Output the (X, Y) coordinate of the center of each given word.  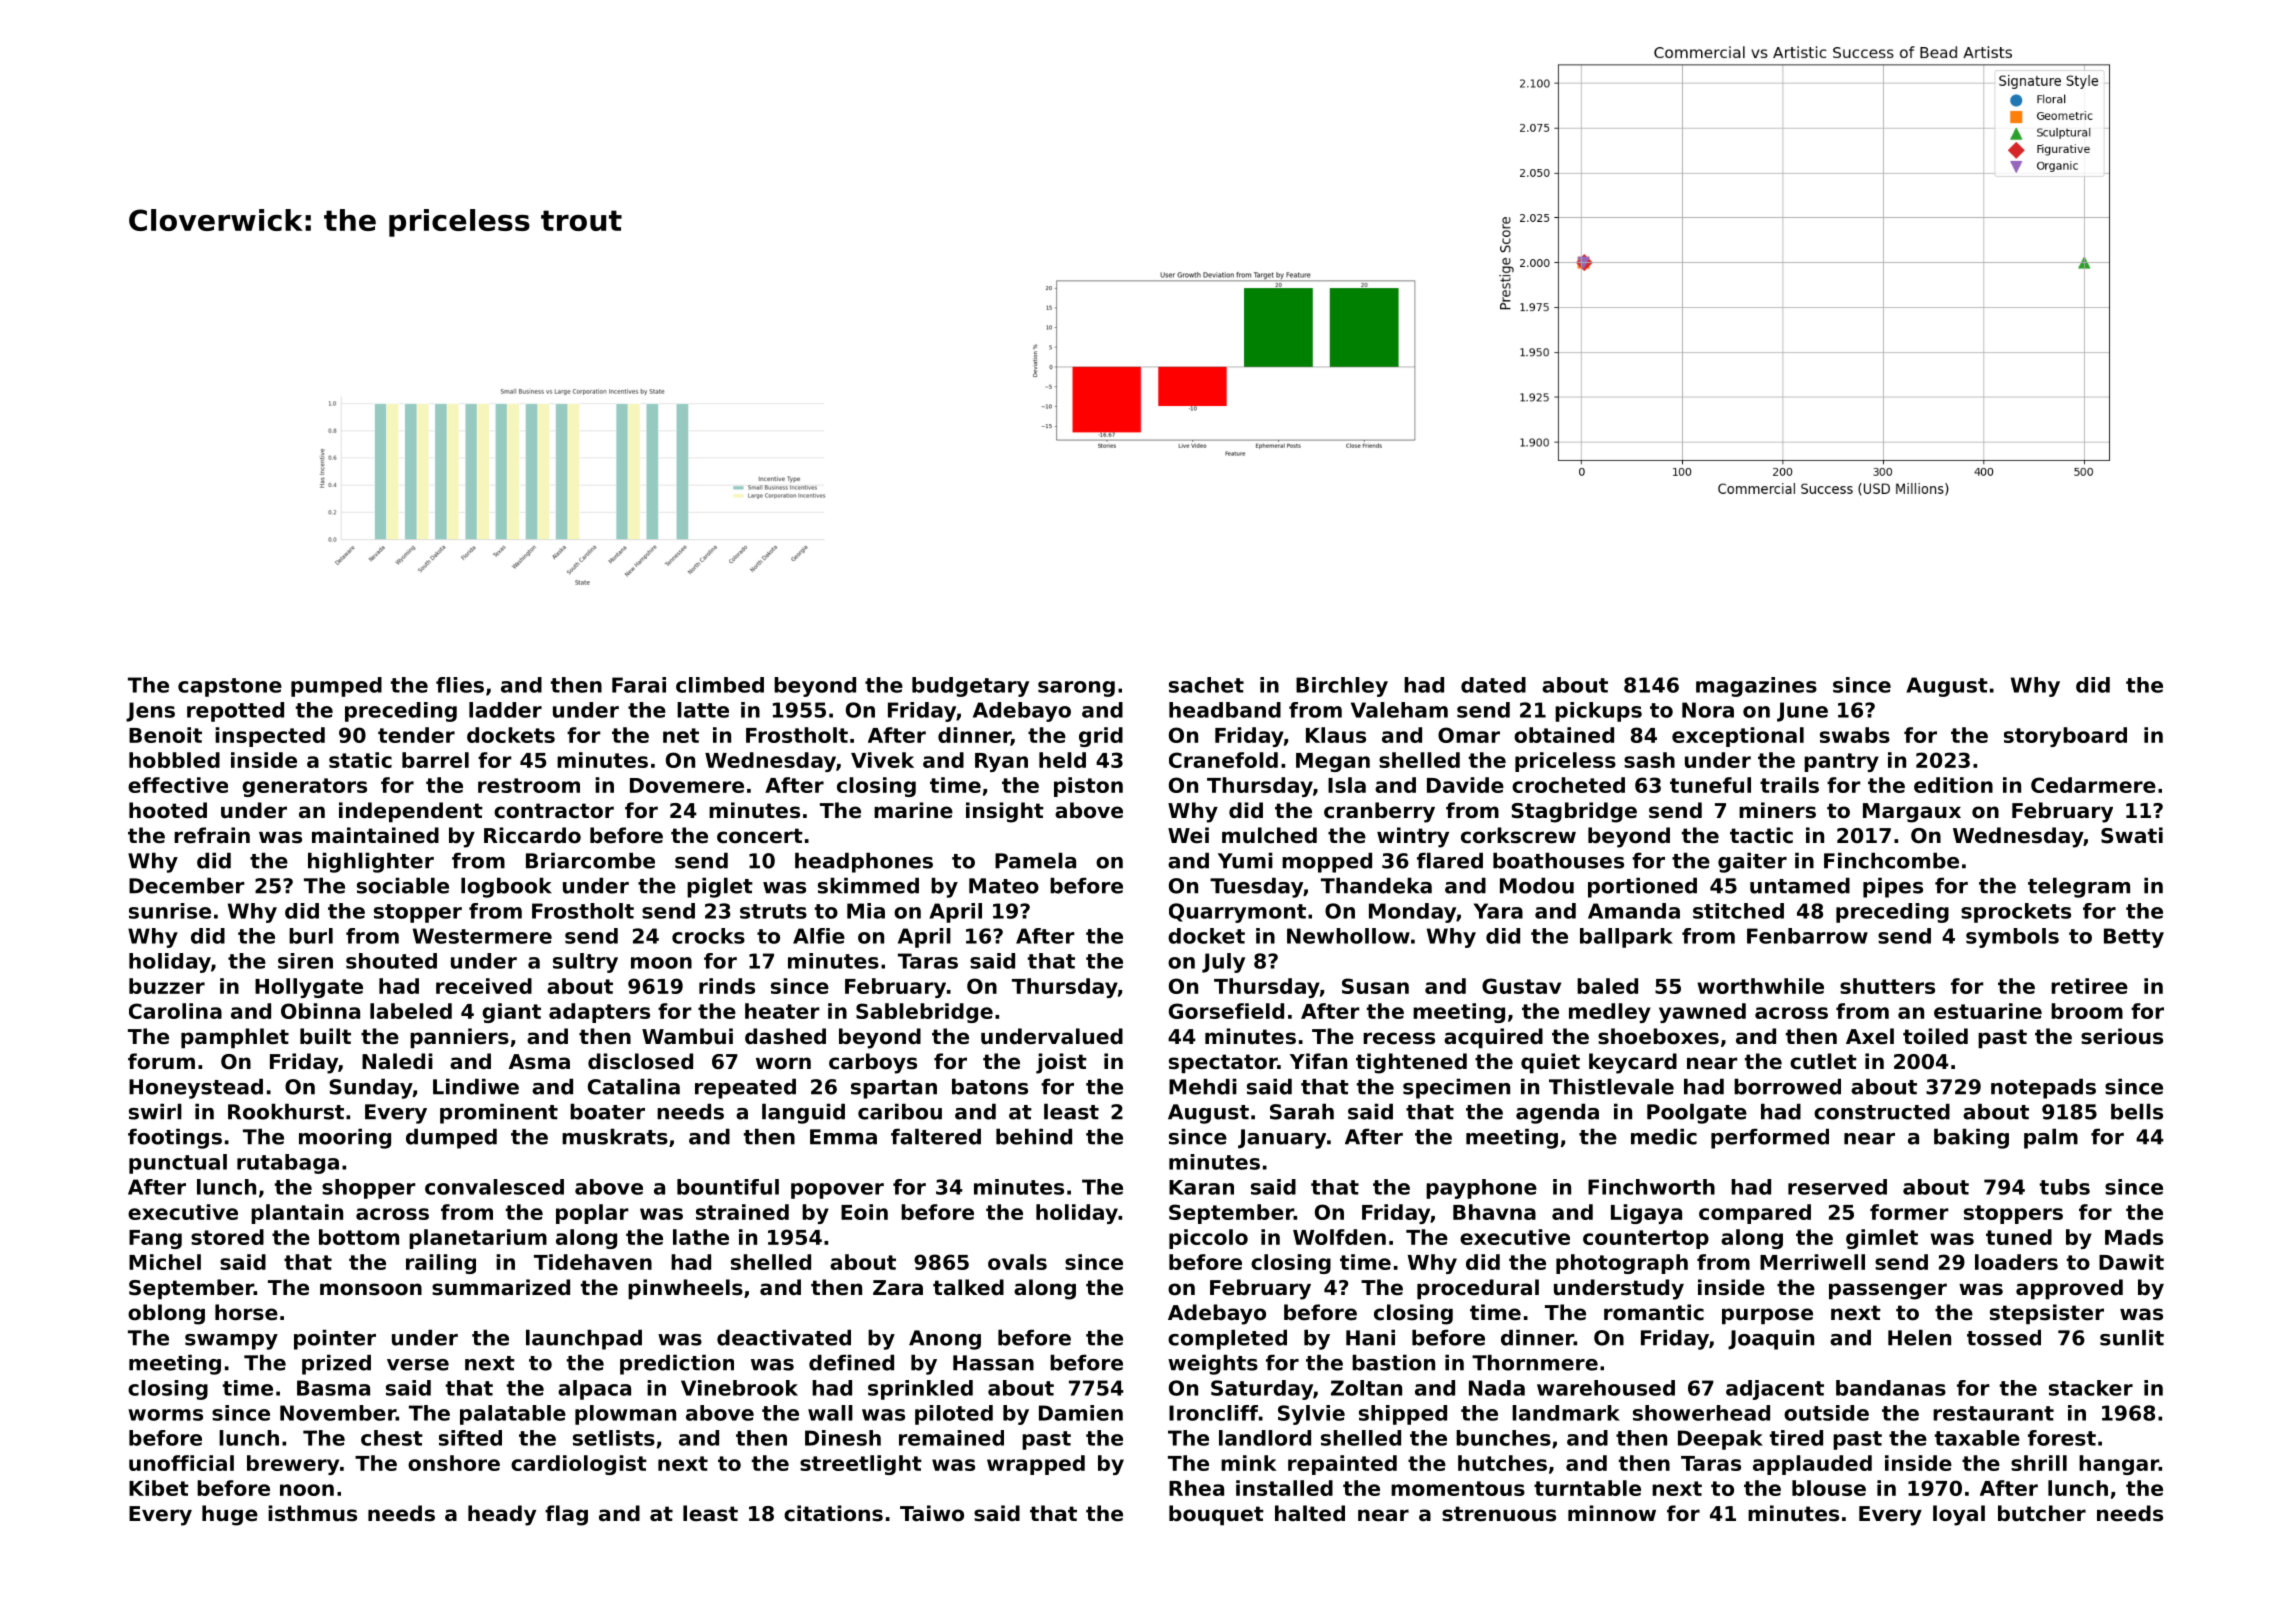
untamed (1800, 885)
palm (2051, 1138)
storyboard (2065, 737)
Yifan (1318, 1061)
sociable (403, 885)
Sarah (1302, 1111)
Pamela (1035, 860)
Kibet (159, 1488)
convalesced (494, 1187)
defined (851, 1362)
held (1062, 760)
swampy (231, 1342)
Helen (1919, 1337)
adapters (599, 1013)
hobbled (174, 760)
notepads (2043, 1088)
